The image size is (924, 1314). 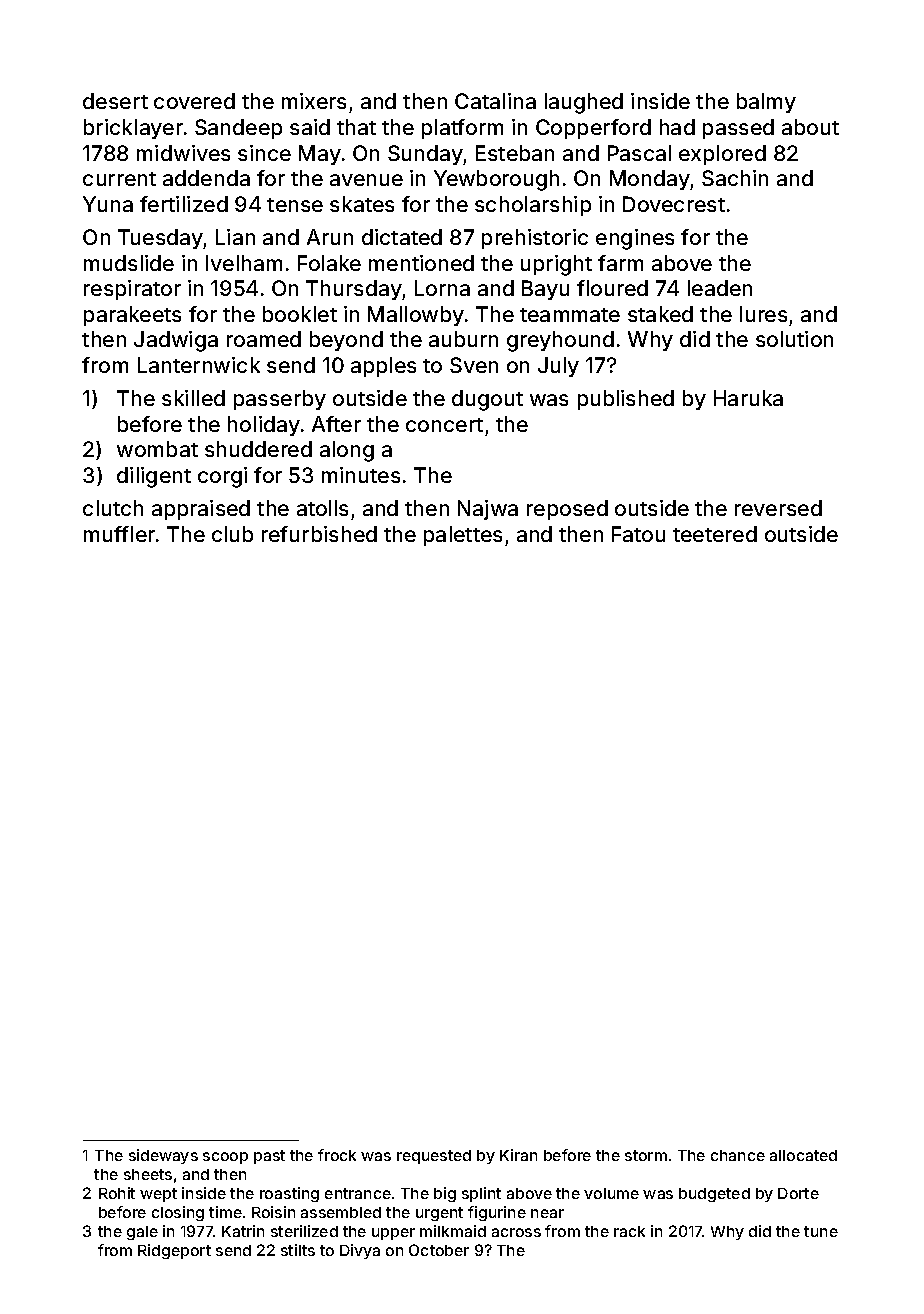 What do you see at coordinates (434, 1157) in the document?
I see `requested` at bounding box center [434, 1157].
